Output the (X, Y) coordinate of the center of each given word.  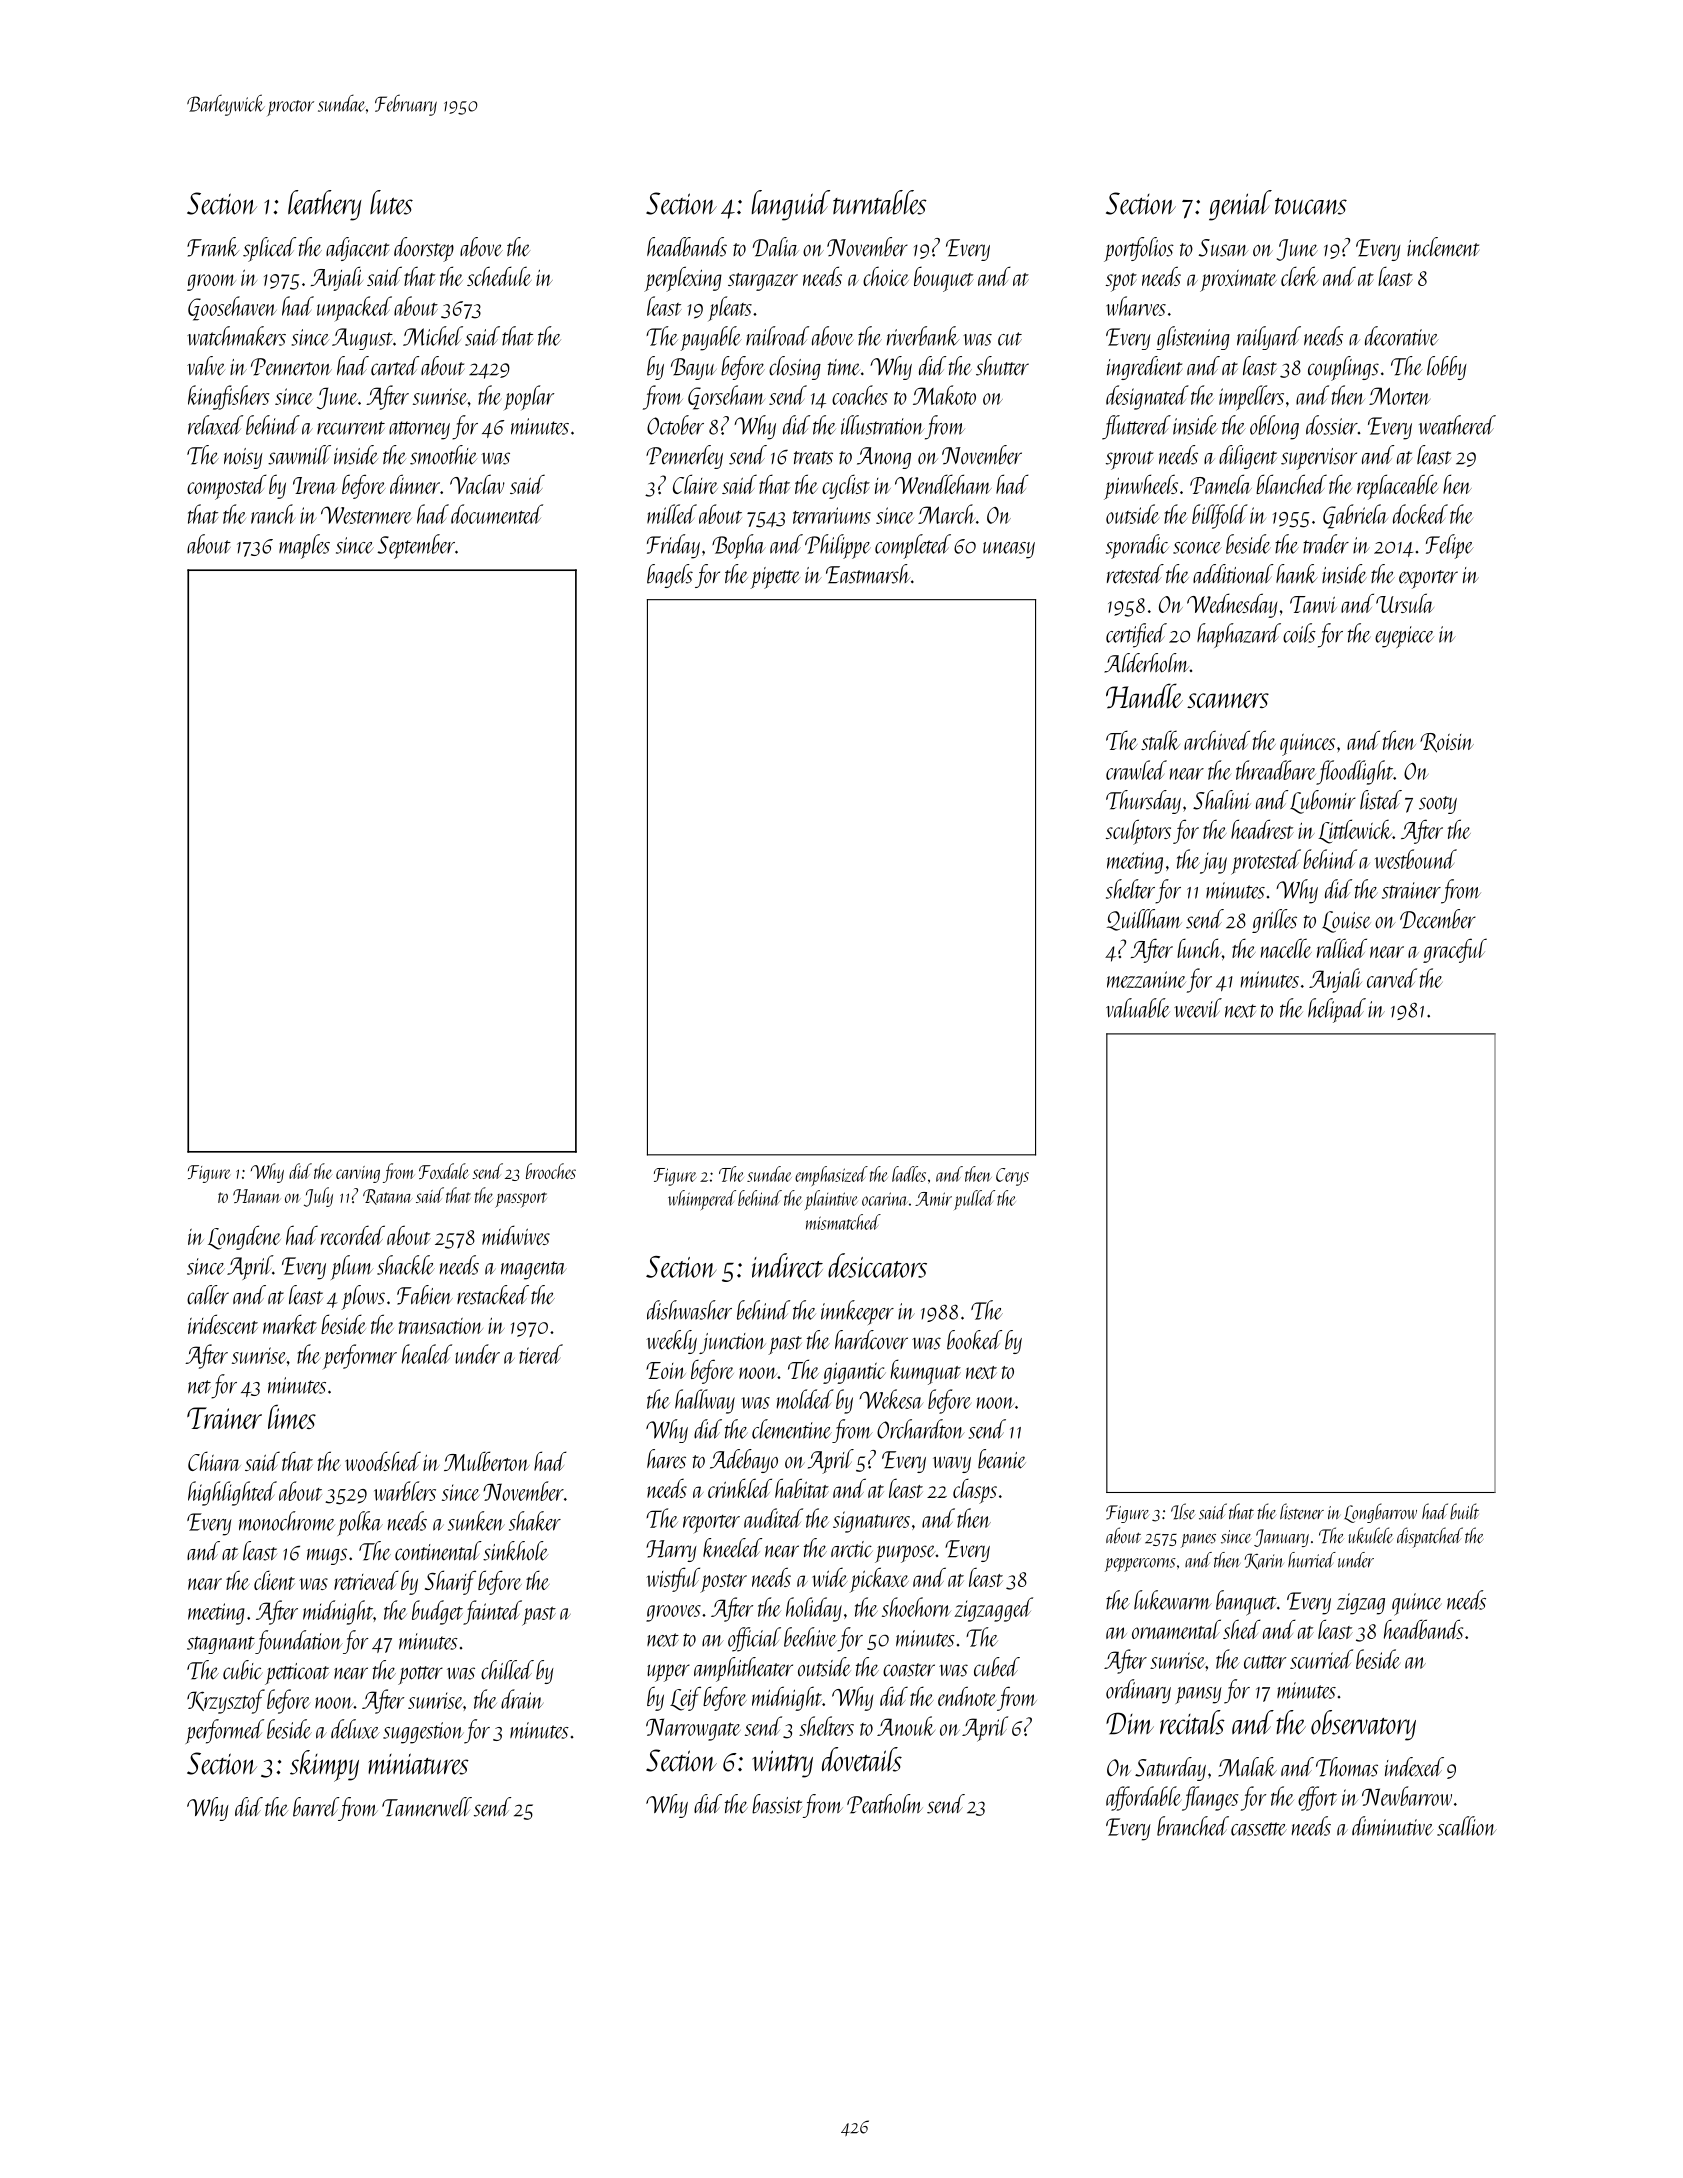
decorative (1402, 336)
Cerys (1012, 1177)
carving (358, 1174)
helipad (1337, 1010)
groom (211, 282)
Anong (884, 458)
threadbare (1276, 770)
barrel (316, 1807)
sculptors (1138, 832)
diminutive (1393, 1826)
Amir (933, 1199)
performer (360, 1356)
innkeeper (857, 1312)
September (416, 546)
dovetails (862, 1759)
